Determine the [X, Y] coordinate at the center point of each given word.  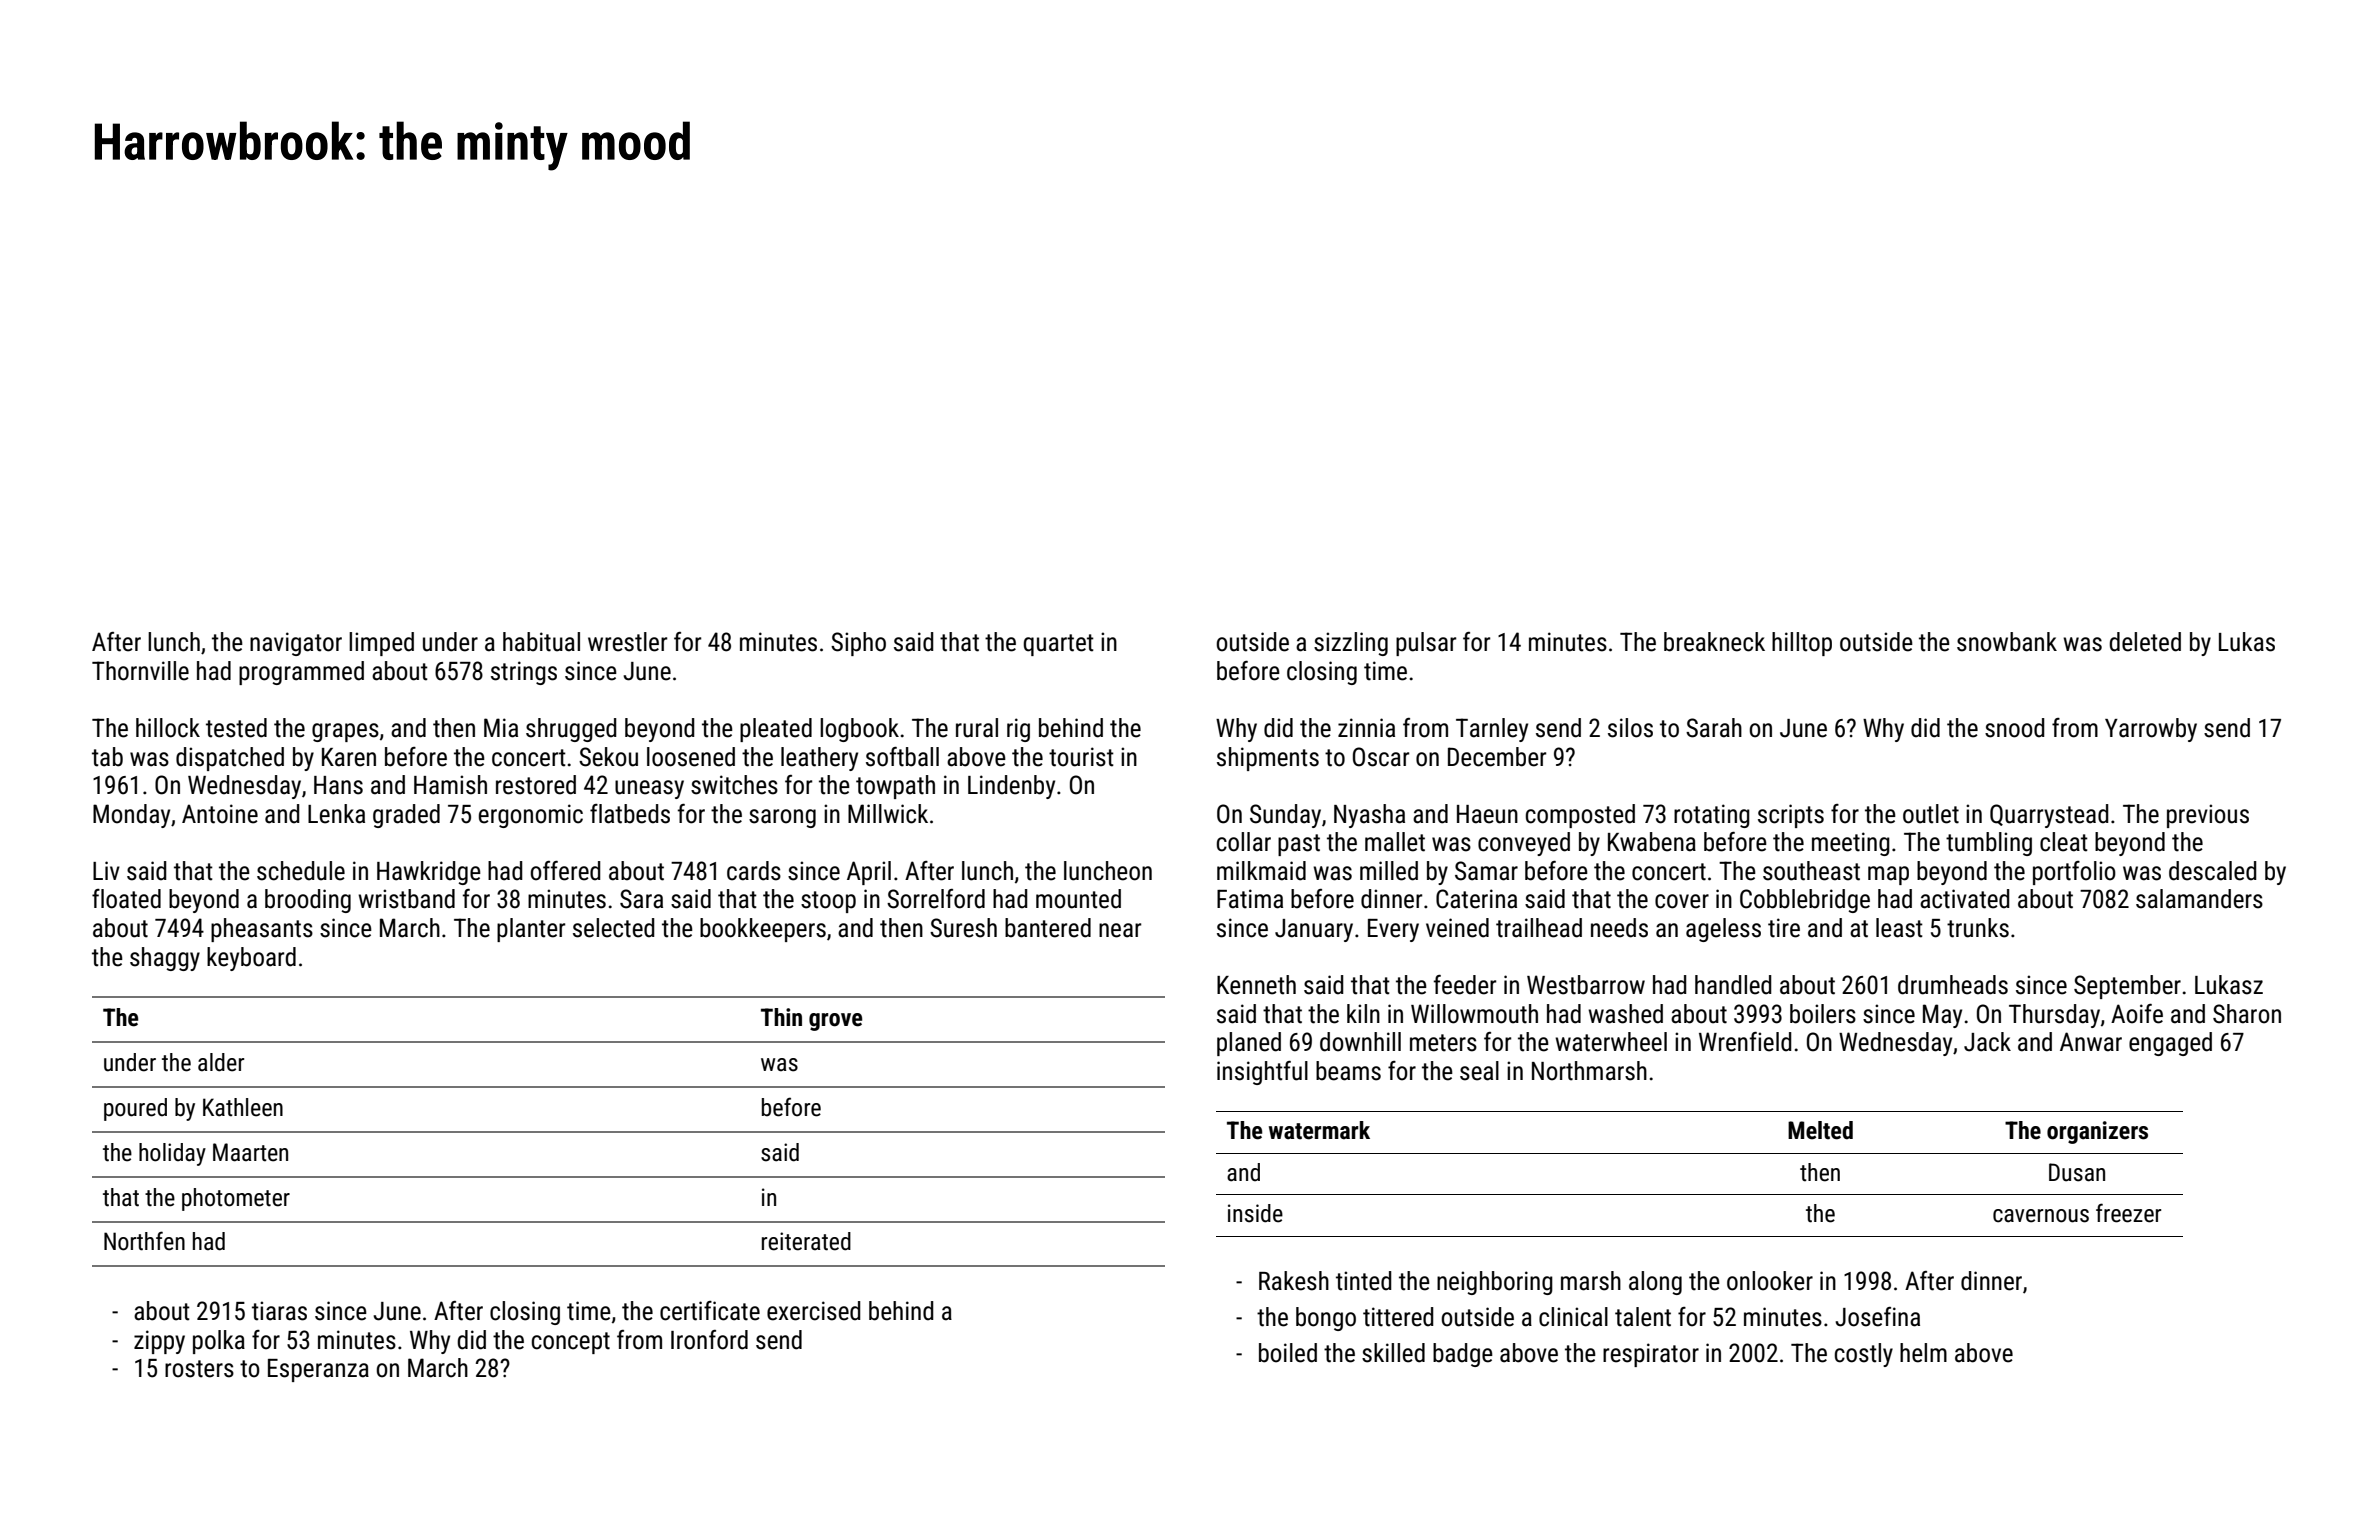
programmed [301, 673]
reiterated [806, 1241]
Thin [781, 1017]
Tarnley [1492, 730]
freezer [2128, 1213]
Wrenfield [1745, 1042]
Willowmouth [1474, 1014]
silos [1630, 728]
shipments [1268, 759]
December [1497, 757]
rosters [199, 1369]
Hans [338, 785]
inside [1255, 1213]
